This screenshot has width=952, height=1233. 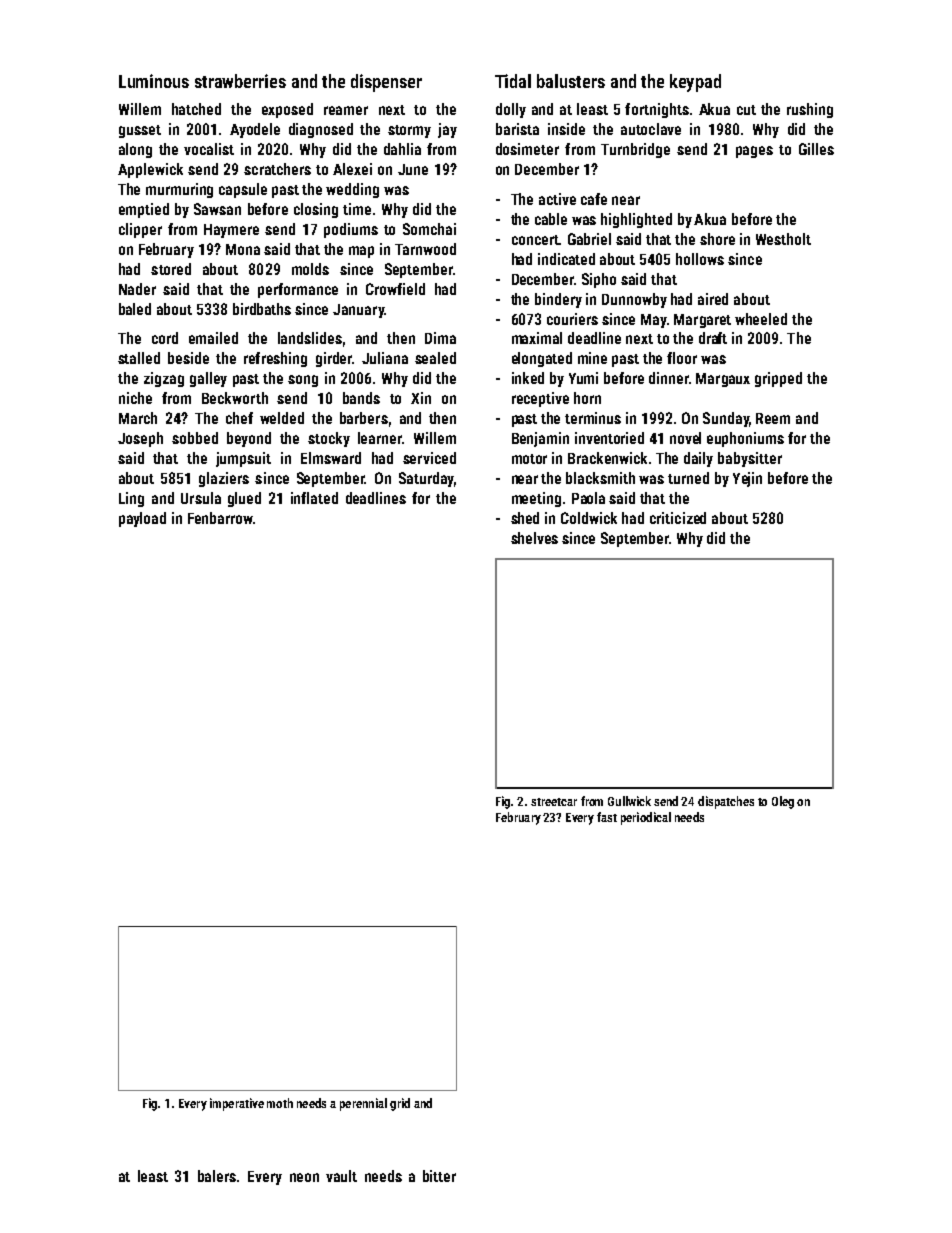 What do you see at coordinates (314, 498) in the screenshot?
I see `inflated` at bounding box center [314, 498].
